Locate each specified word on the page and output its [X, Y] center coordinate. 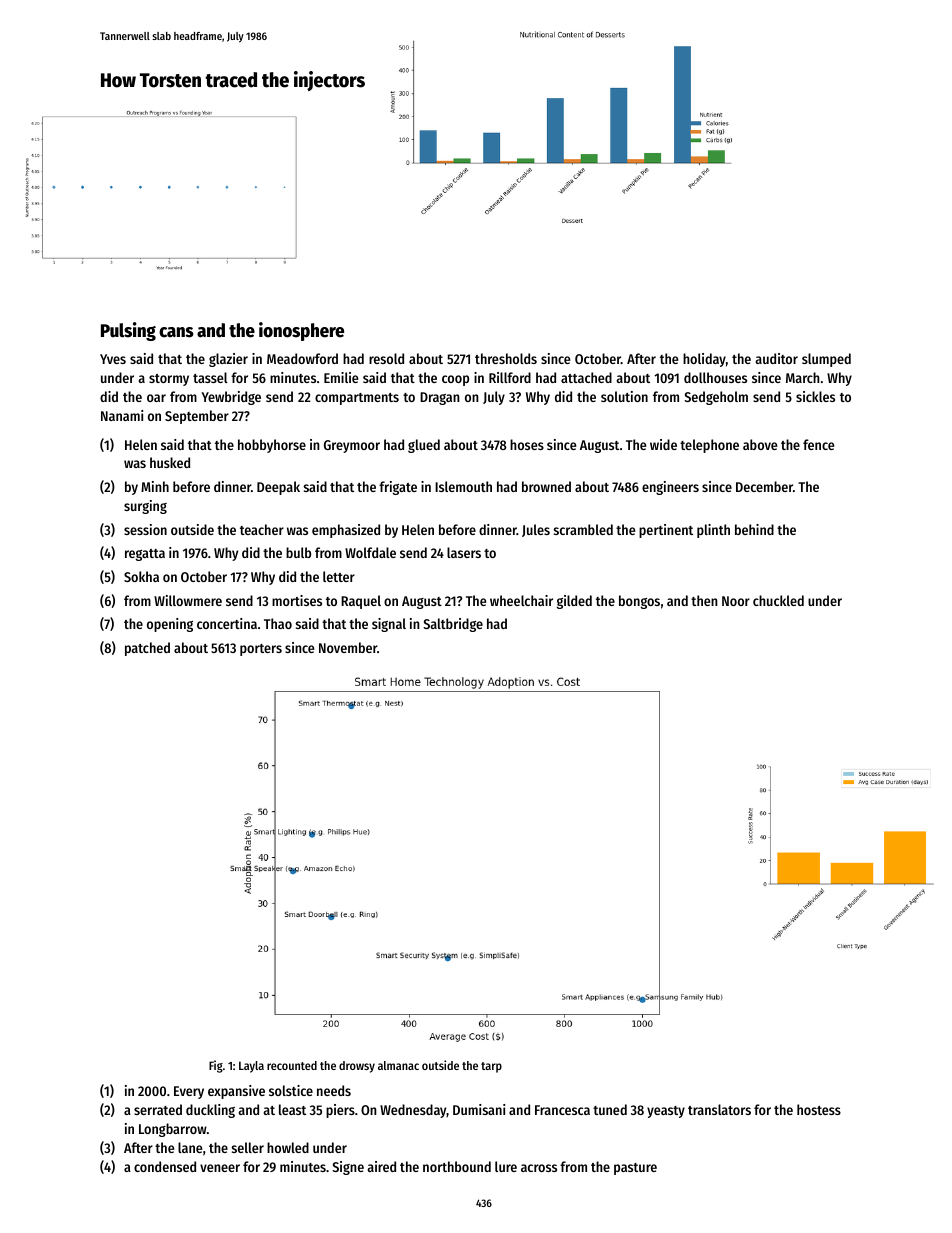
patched [147, 649]
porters [261, 650]
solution [624, 396]
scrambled [583, 529]
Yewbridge [231, 398]
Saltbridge [453, 625]
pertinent [666, 531]
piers [340, 1111]
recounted [292, 1065]
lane [190, 1147]
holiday [704, 360]
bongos [639, 602]
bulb [298, 552]
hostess [819, 1109]
